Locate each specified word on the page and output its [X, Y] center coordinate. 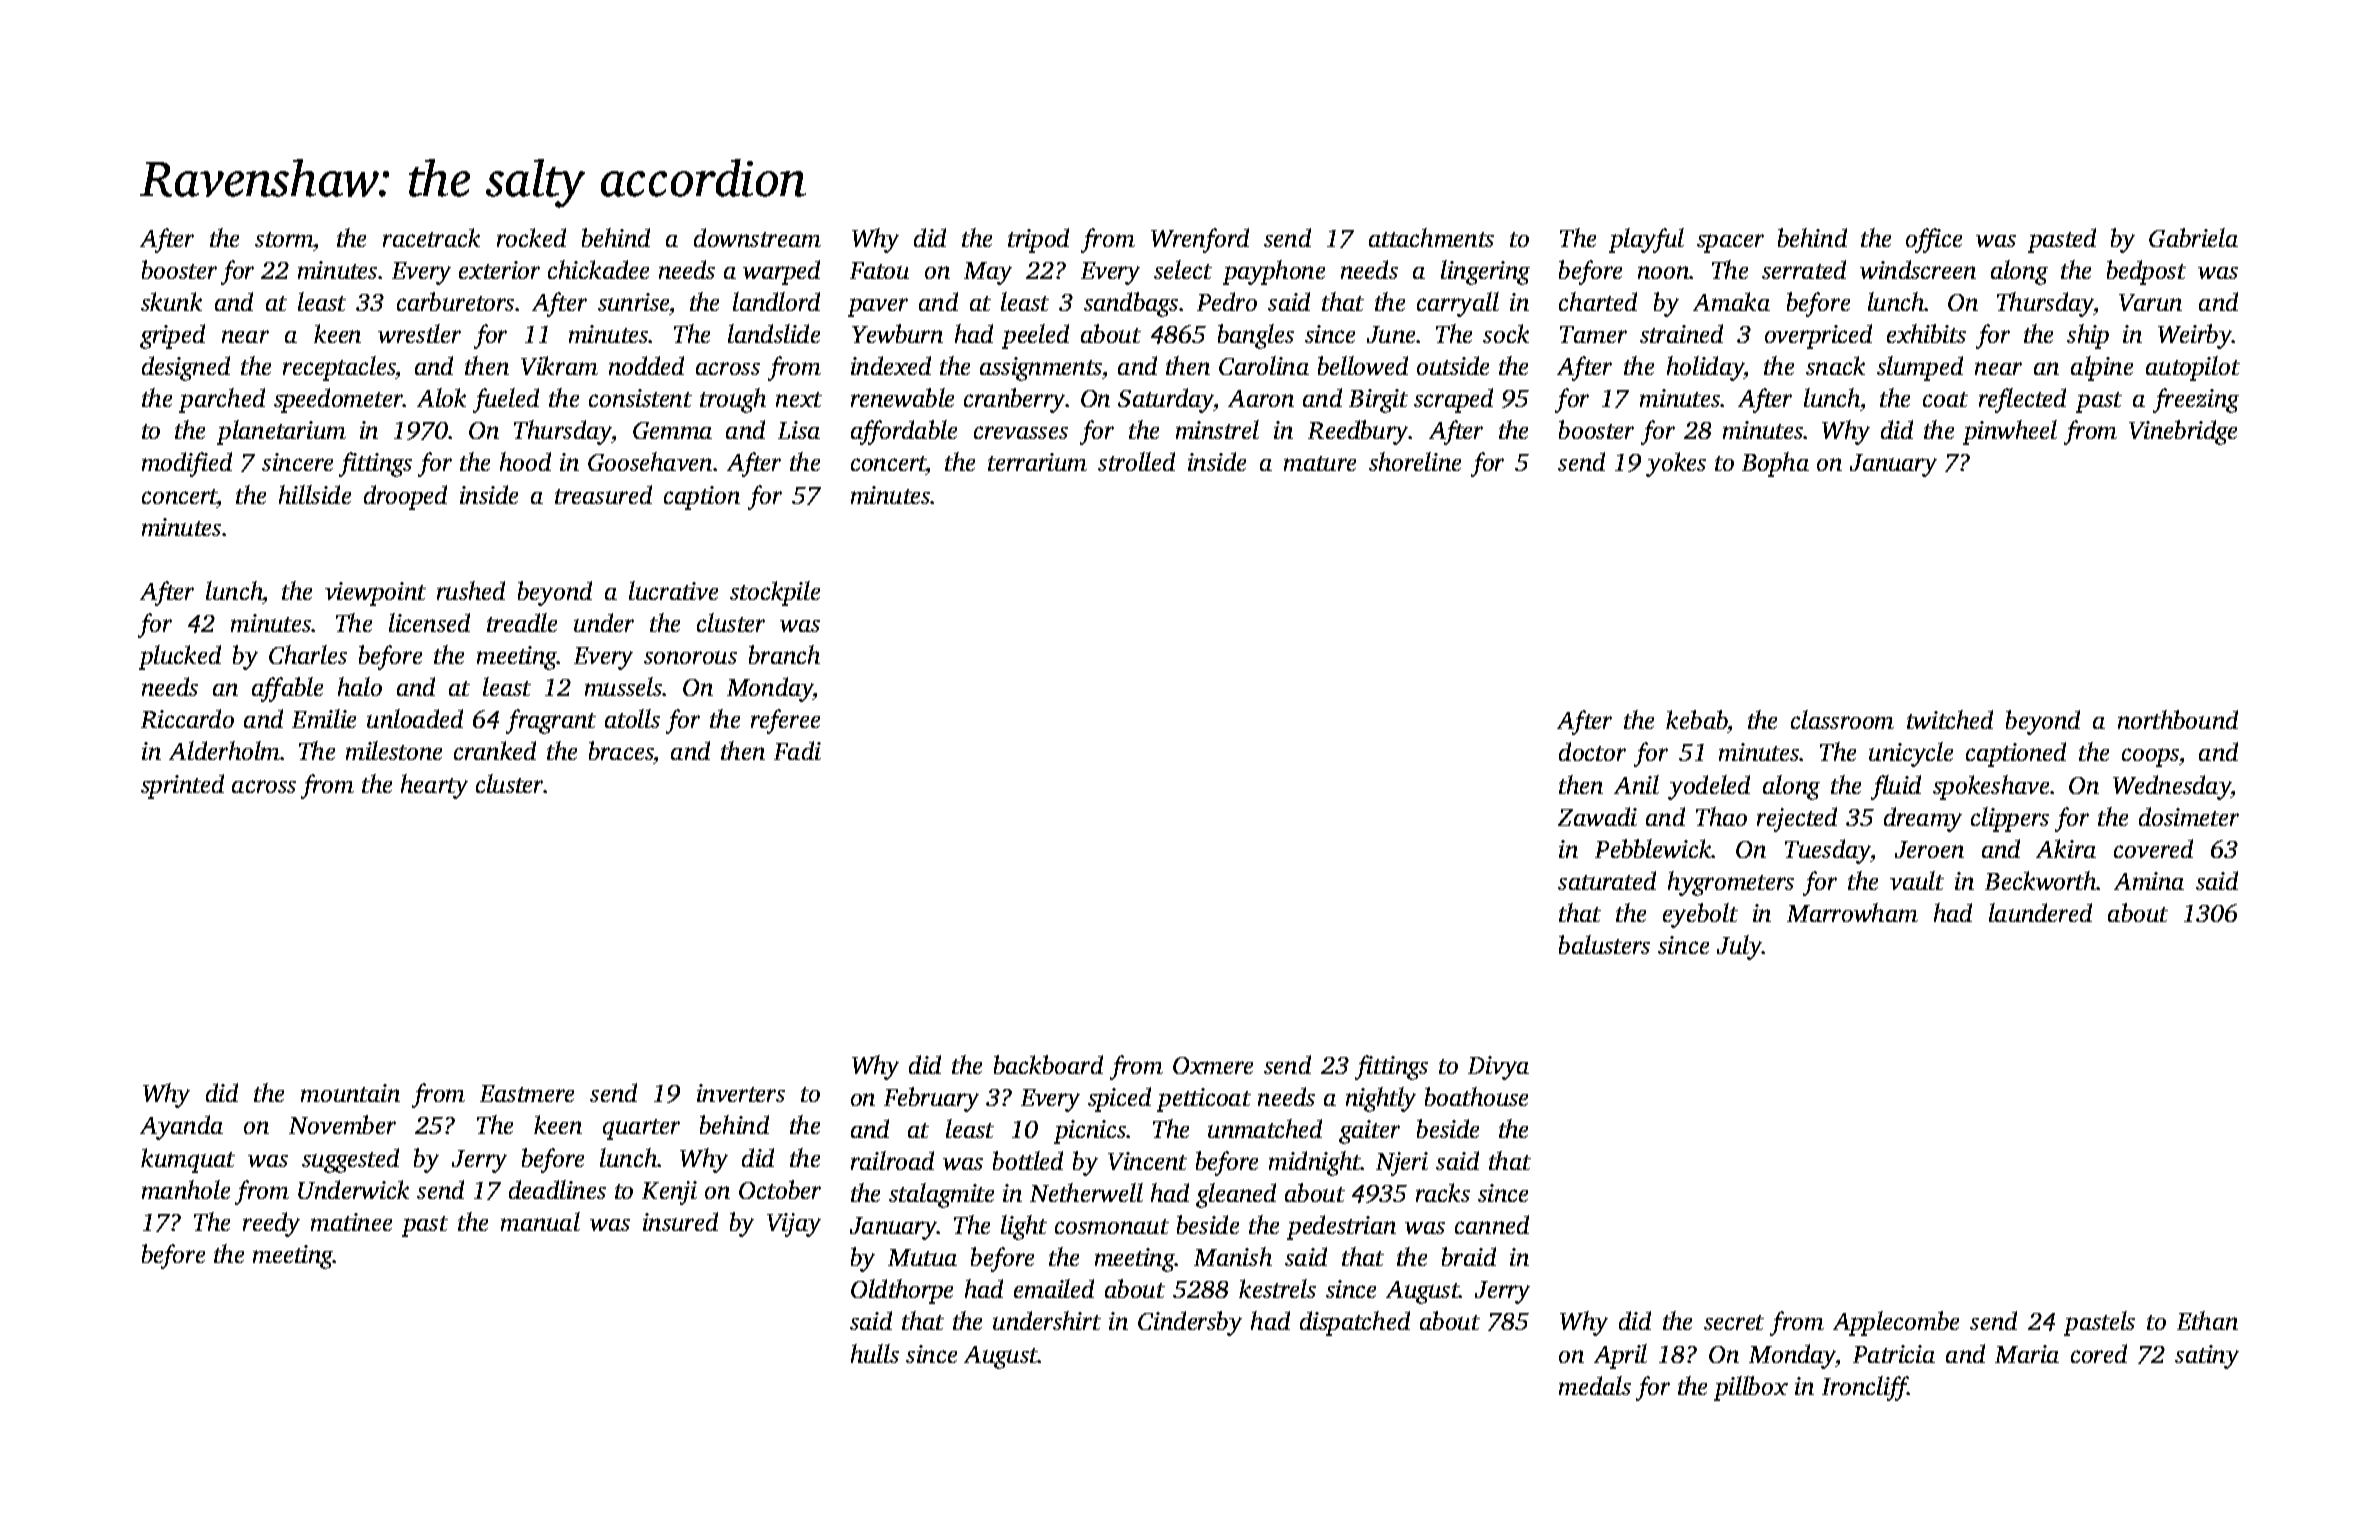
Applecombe [1896, 1323]
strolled [1136, 461]
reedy [271, 1224]
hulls [875, 1353]
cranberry [1015, 400]
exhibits [1926, 333]
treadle [522, 622]
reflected [2022, 400]
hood [525, 461]
